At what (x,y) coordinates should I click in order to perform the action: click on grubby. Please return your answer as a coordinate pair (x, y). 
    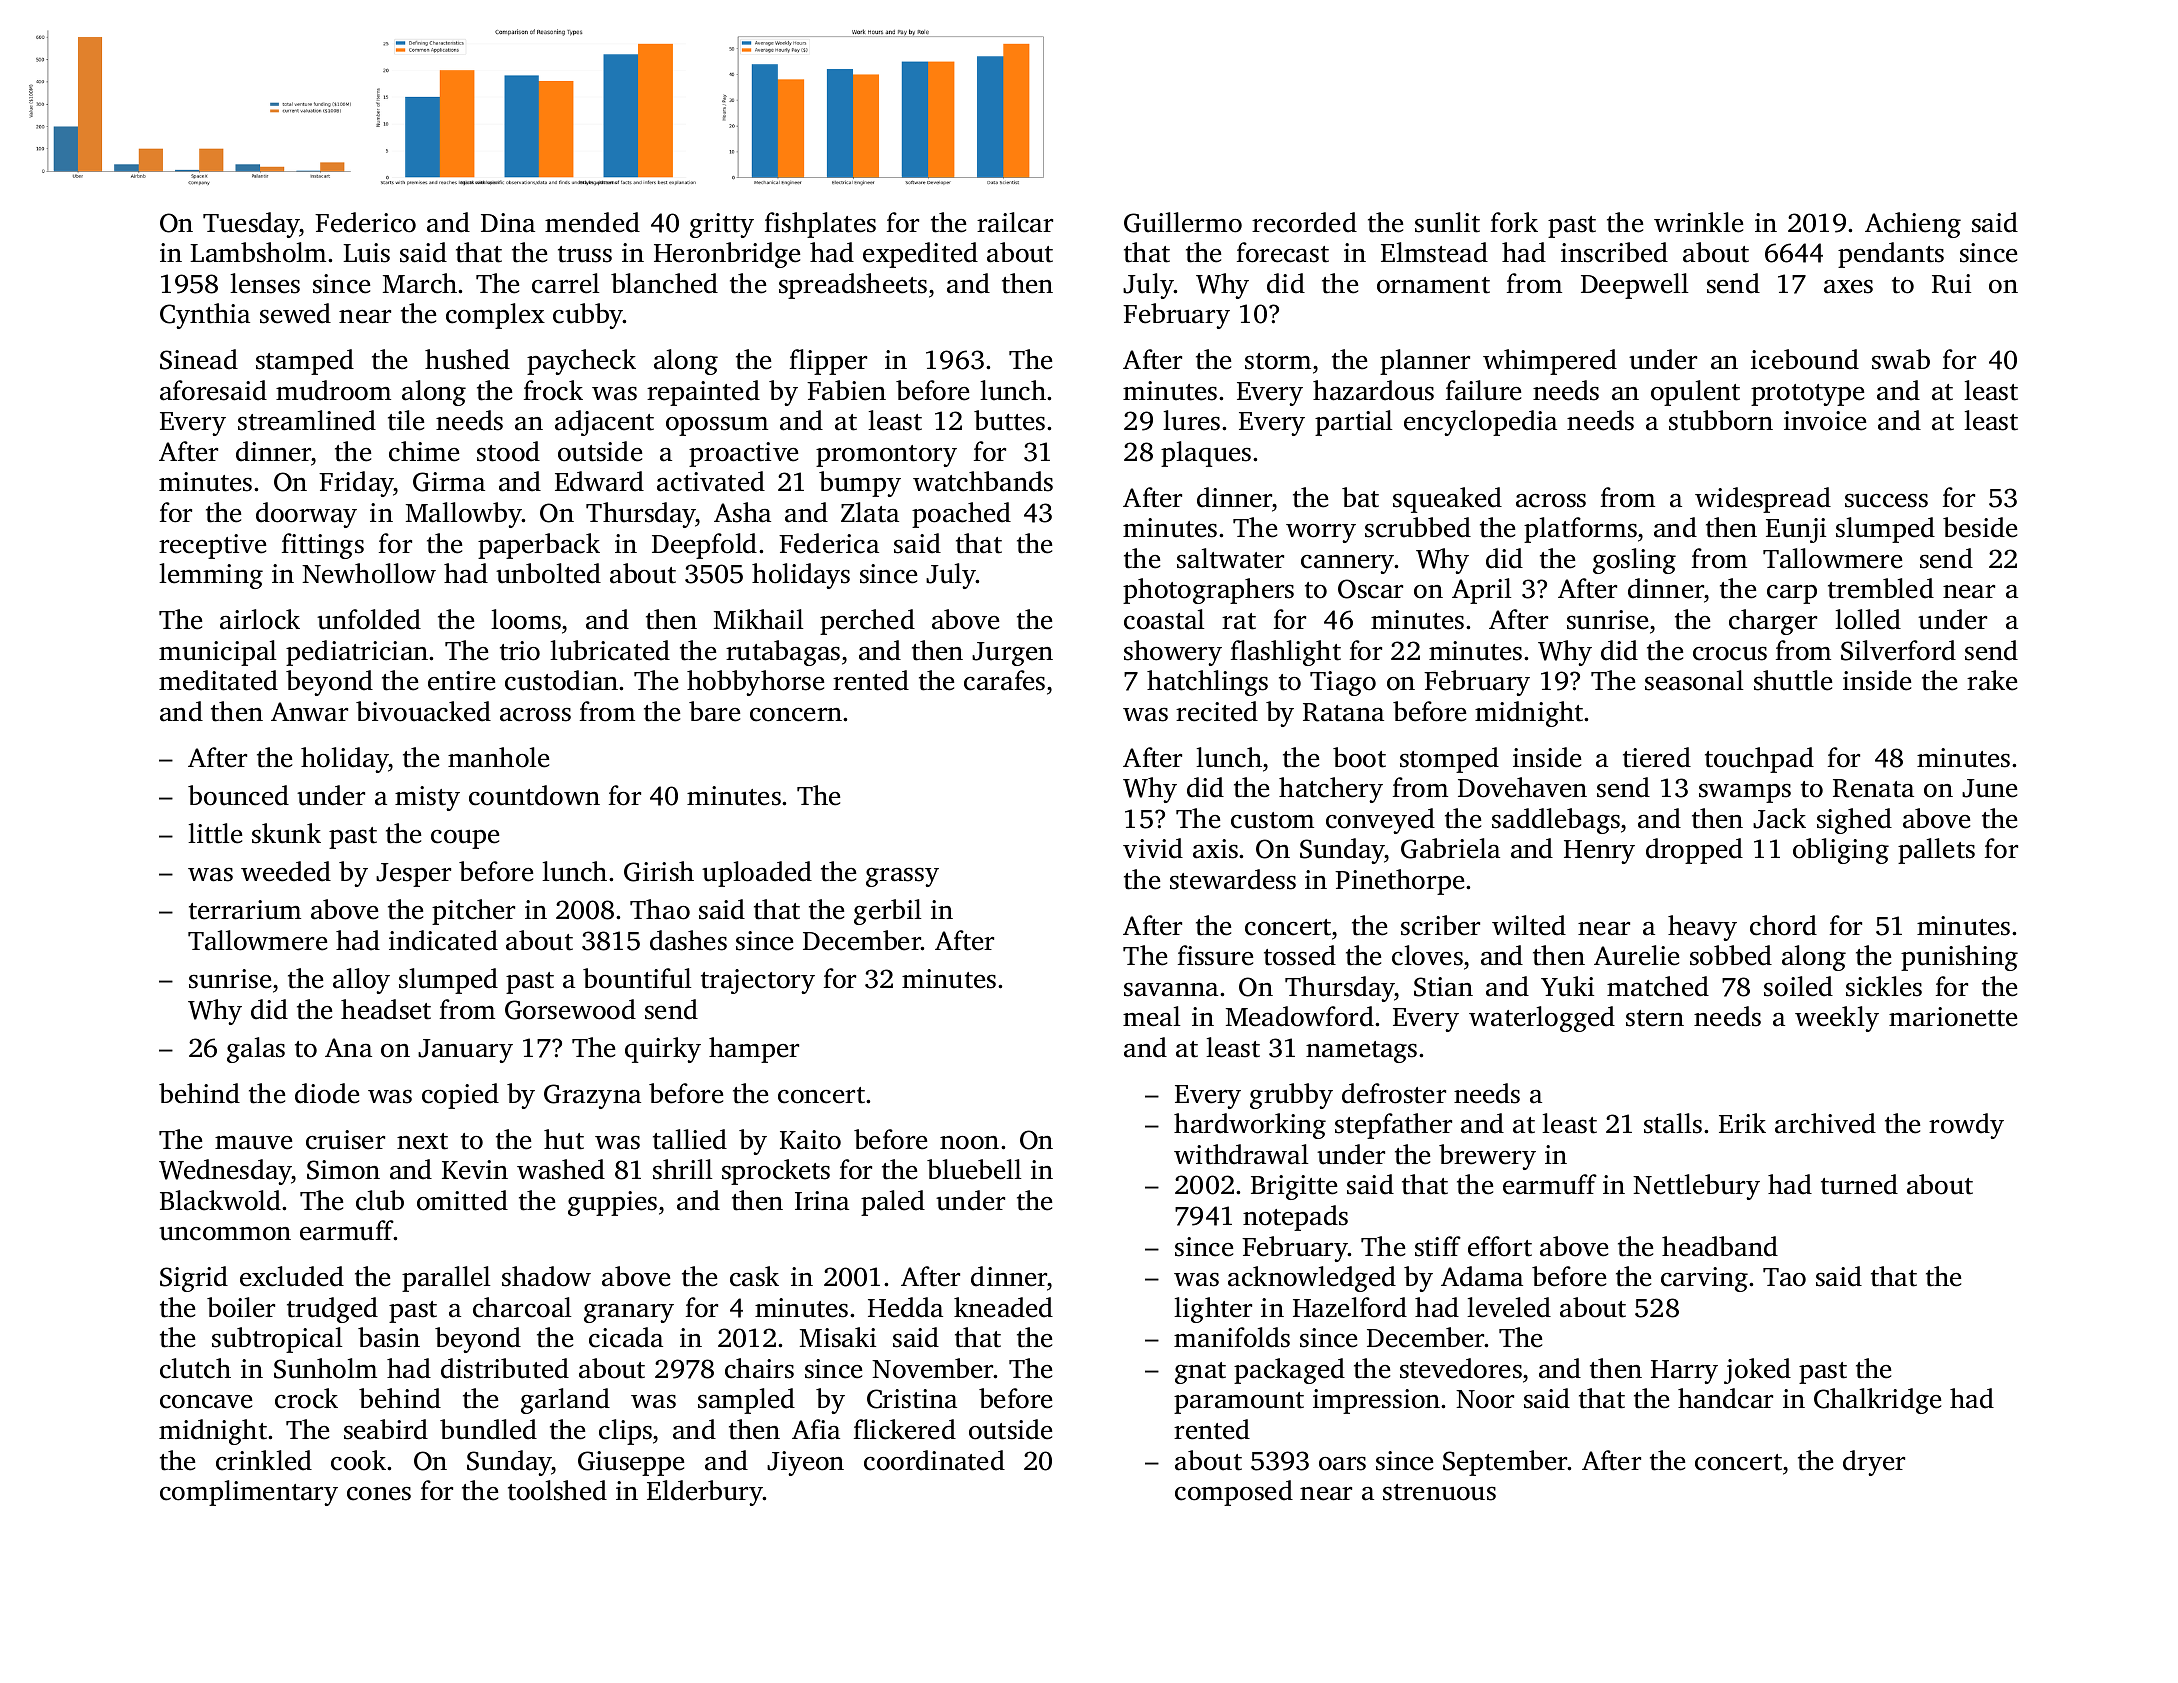
    Looking at the image, I should click on (1291, 1096).
